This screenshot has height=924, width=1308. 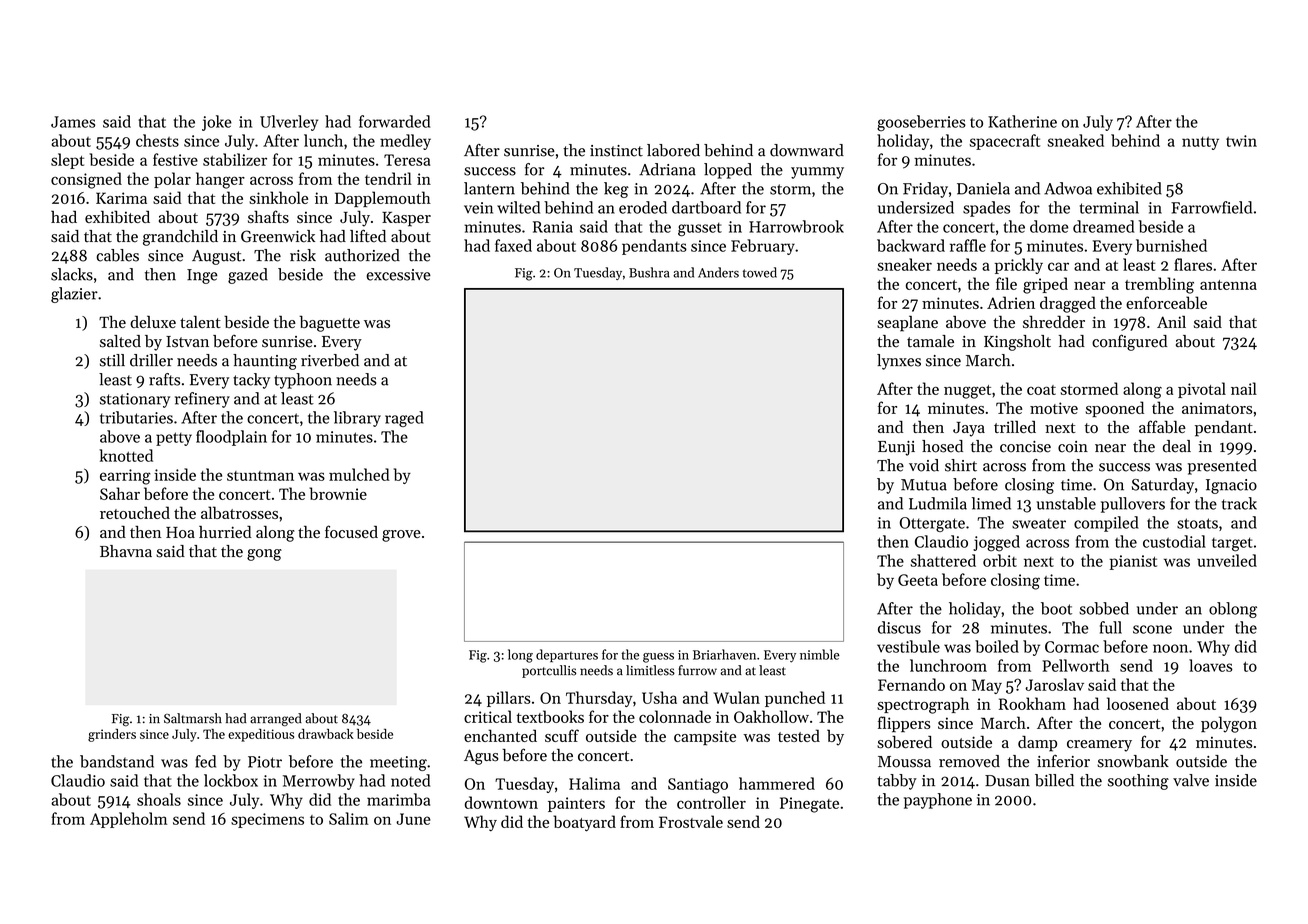 What do you see at coordinates (1022, 121) in the screenshot?
I see `Katherine` at bounding box center [1022, 121].
